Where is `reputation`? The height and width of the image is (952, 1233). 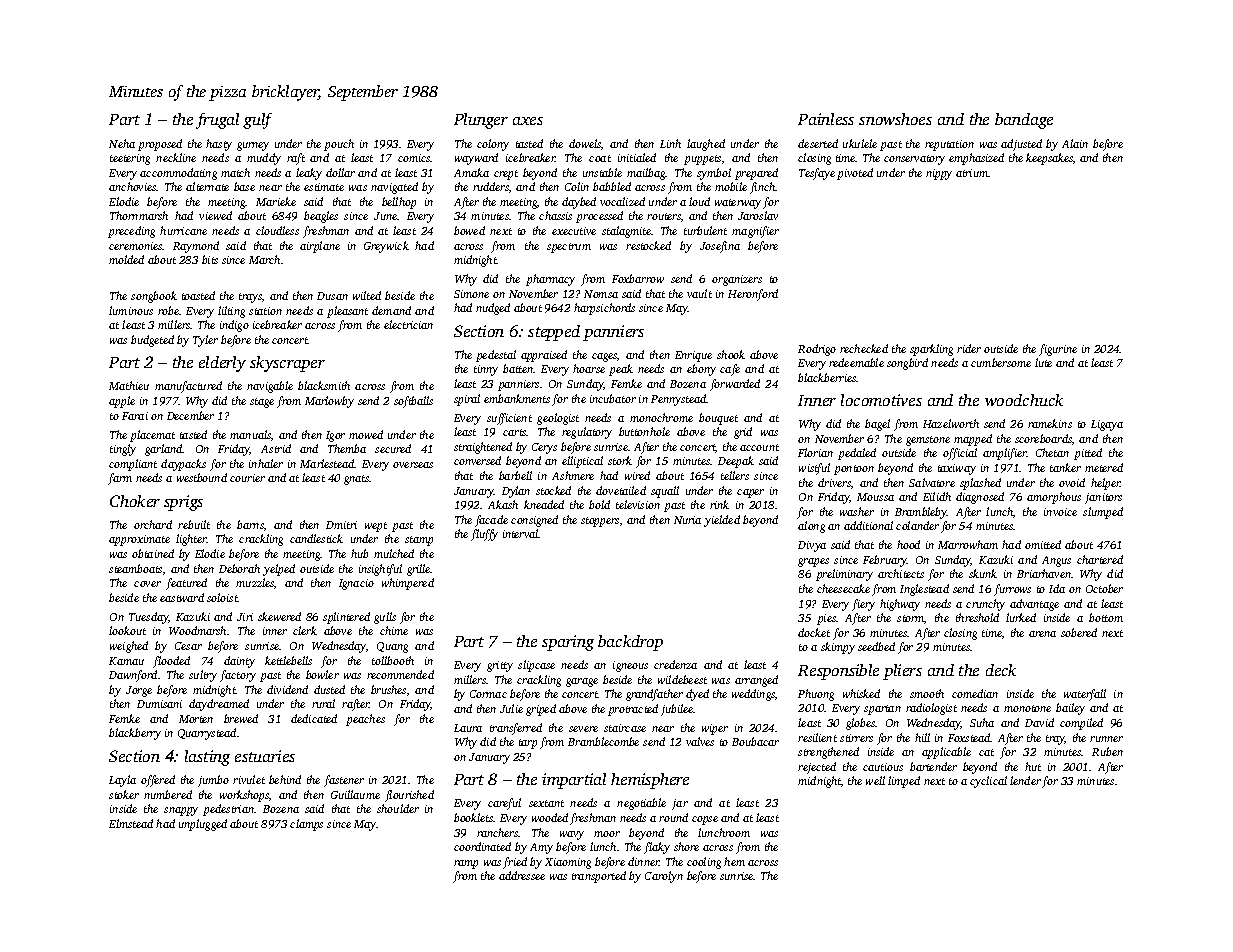
reputation is located at coordinates (949, 145).
